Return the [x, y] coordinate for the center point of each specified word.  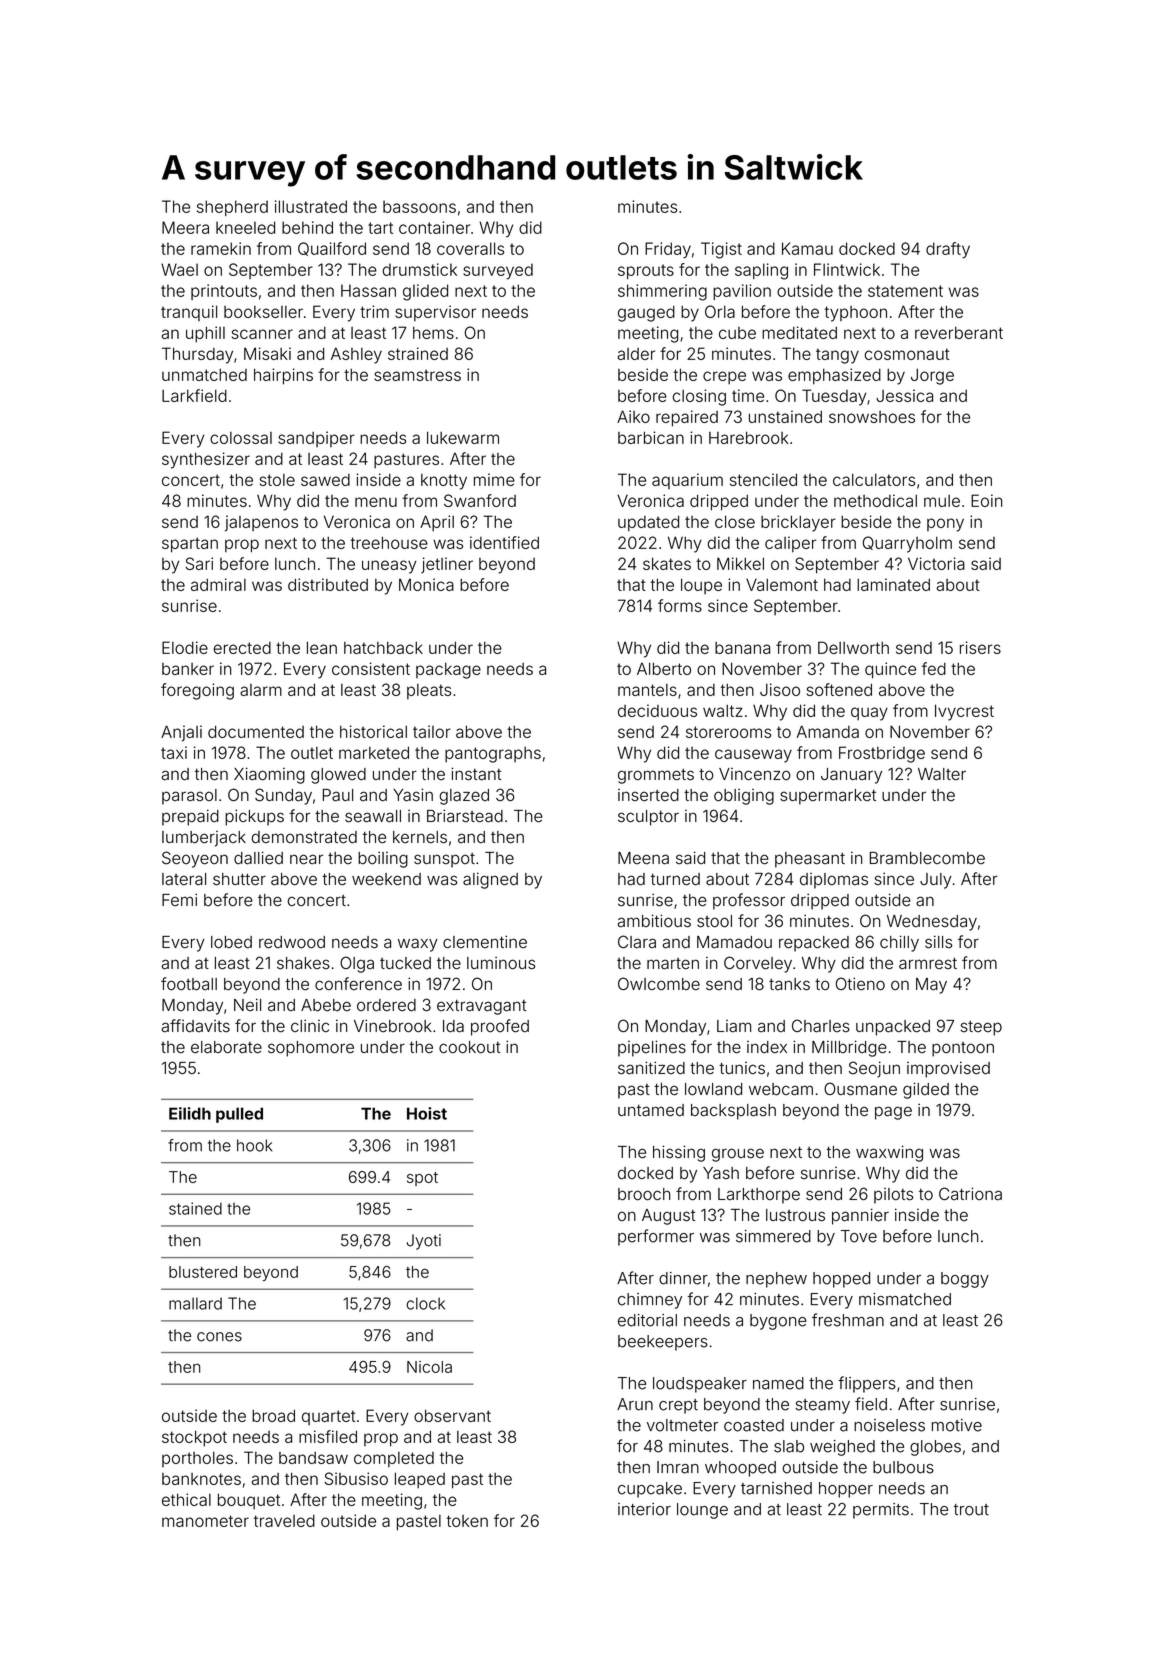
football [189, 984]
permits [881, 1511]
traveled [284, 1521]
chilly [899, 943]
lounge [702, 1511]
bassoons [419, 206]
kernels [420, 837]
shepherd [232, 208]
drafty [948, 250]
